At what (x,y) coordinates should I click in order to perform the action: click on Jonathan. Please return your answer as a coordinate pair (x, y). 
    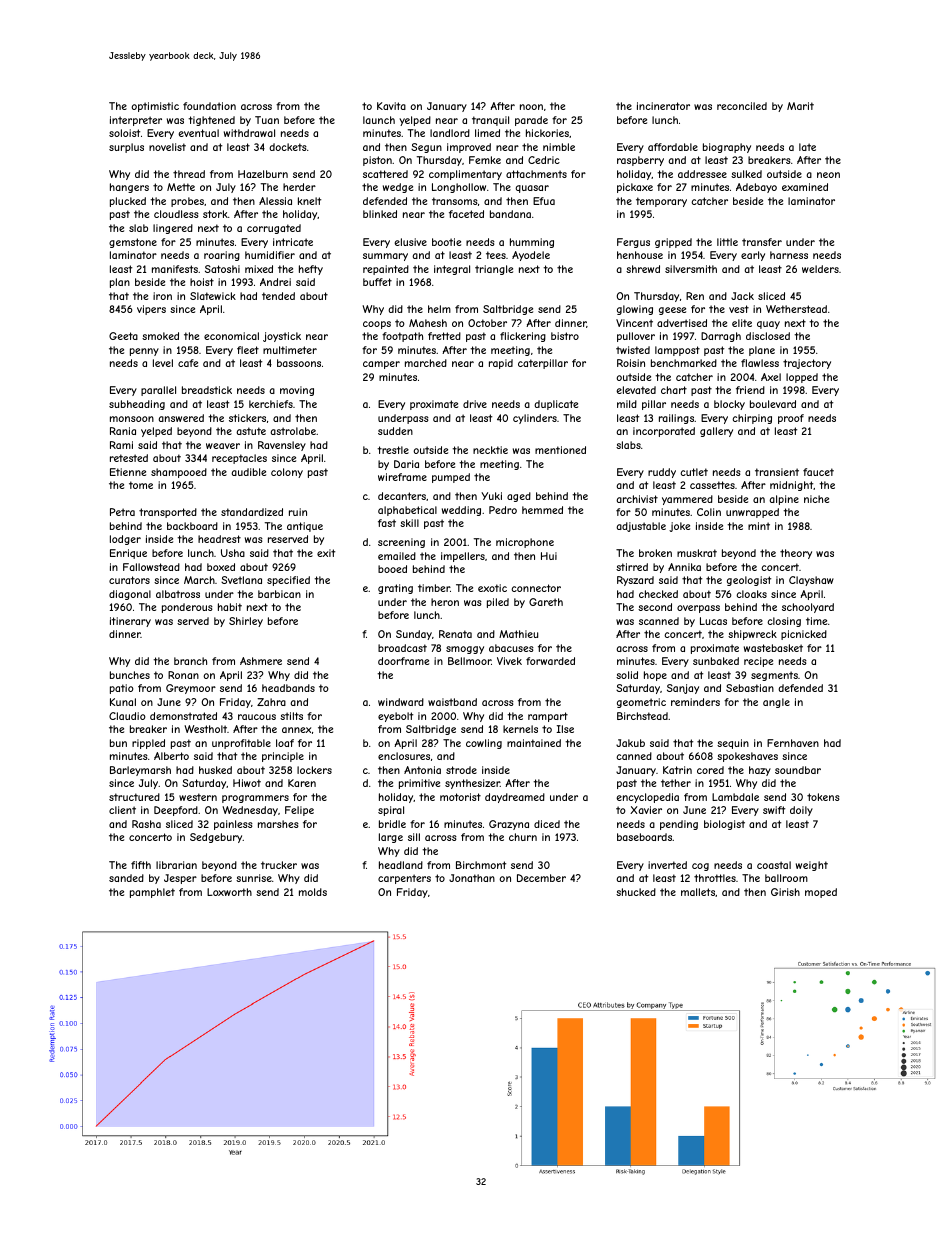
    Looking at the image, I should click on (472, 878).
